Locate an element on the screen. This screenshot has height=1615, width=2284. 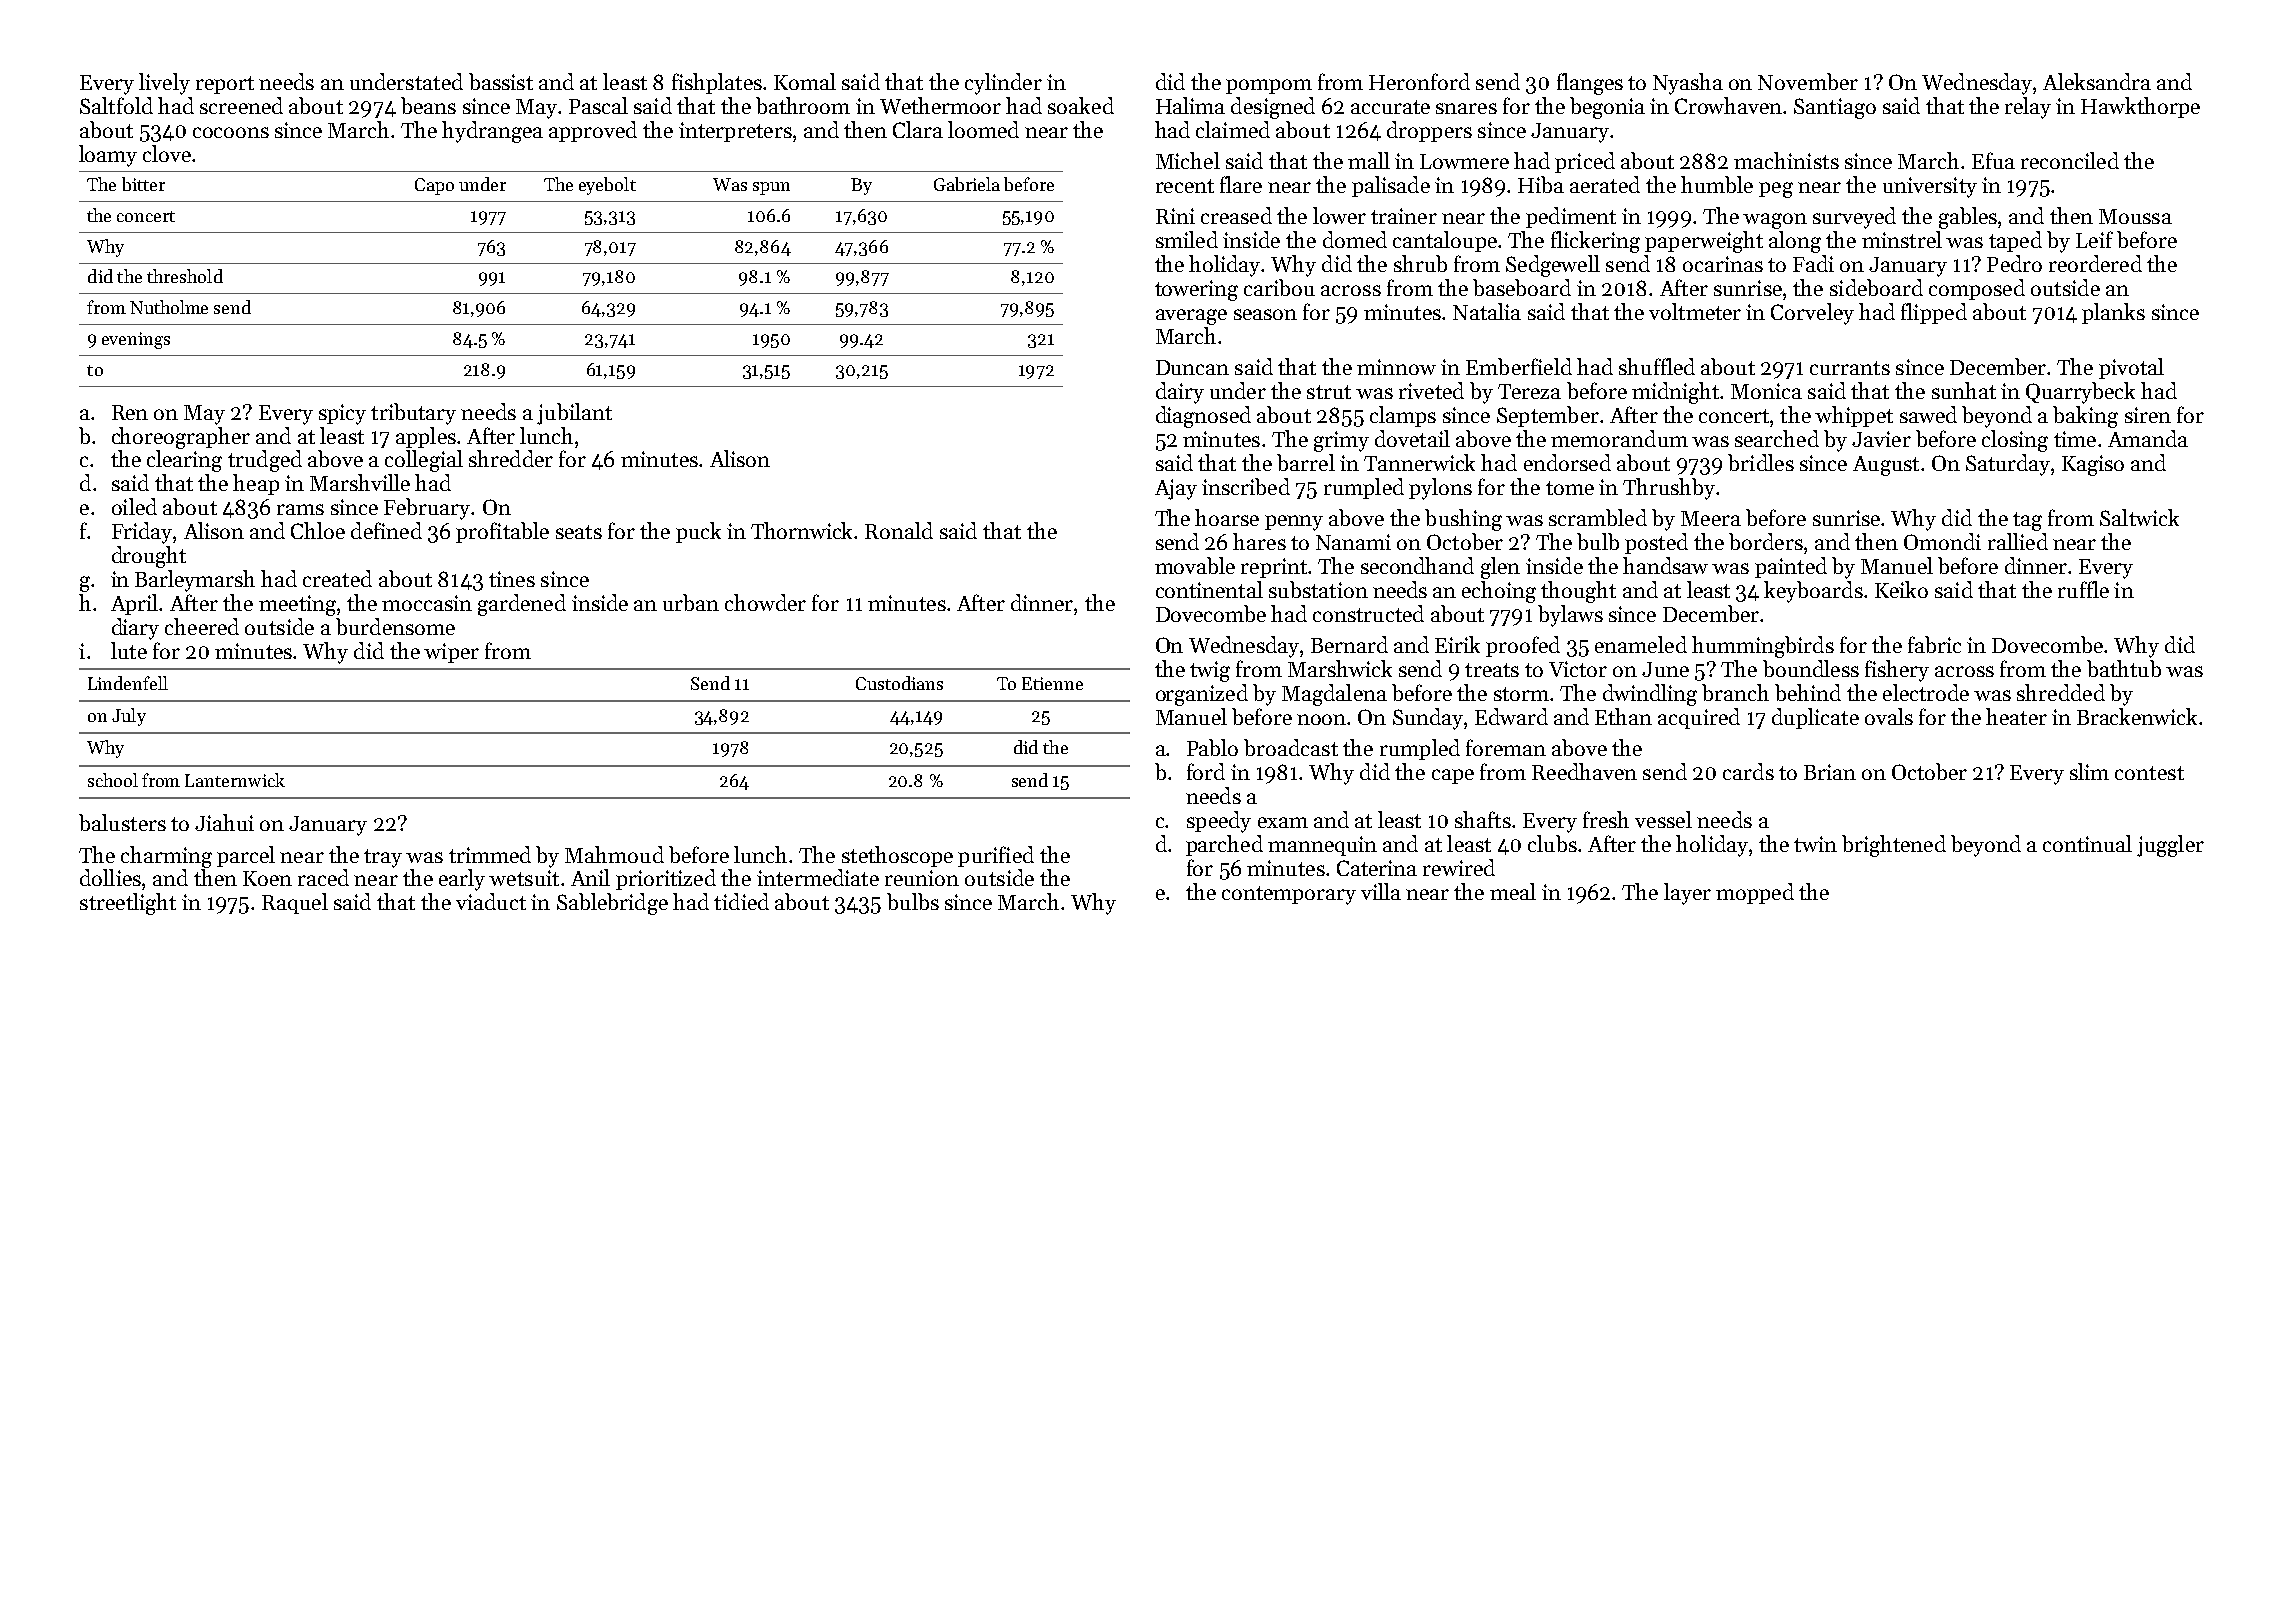
baseboard is located at coordinates (1522, 287).
